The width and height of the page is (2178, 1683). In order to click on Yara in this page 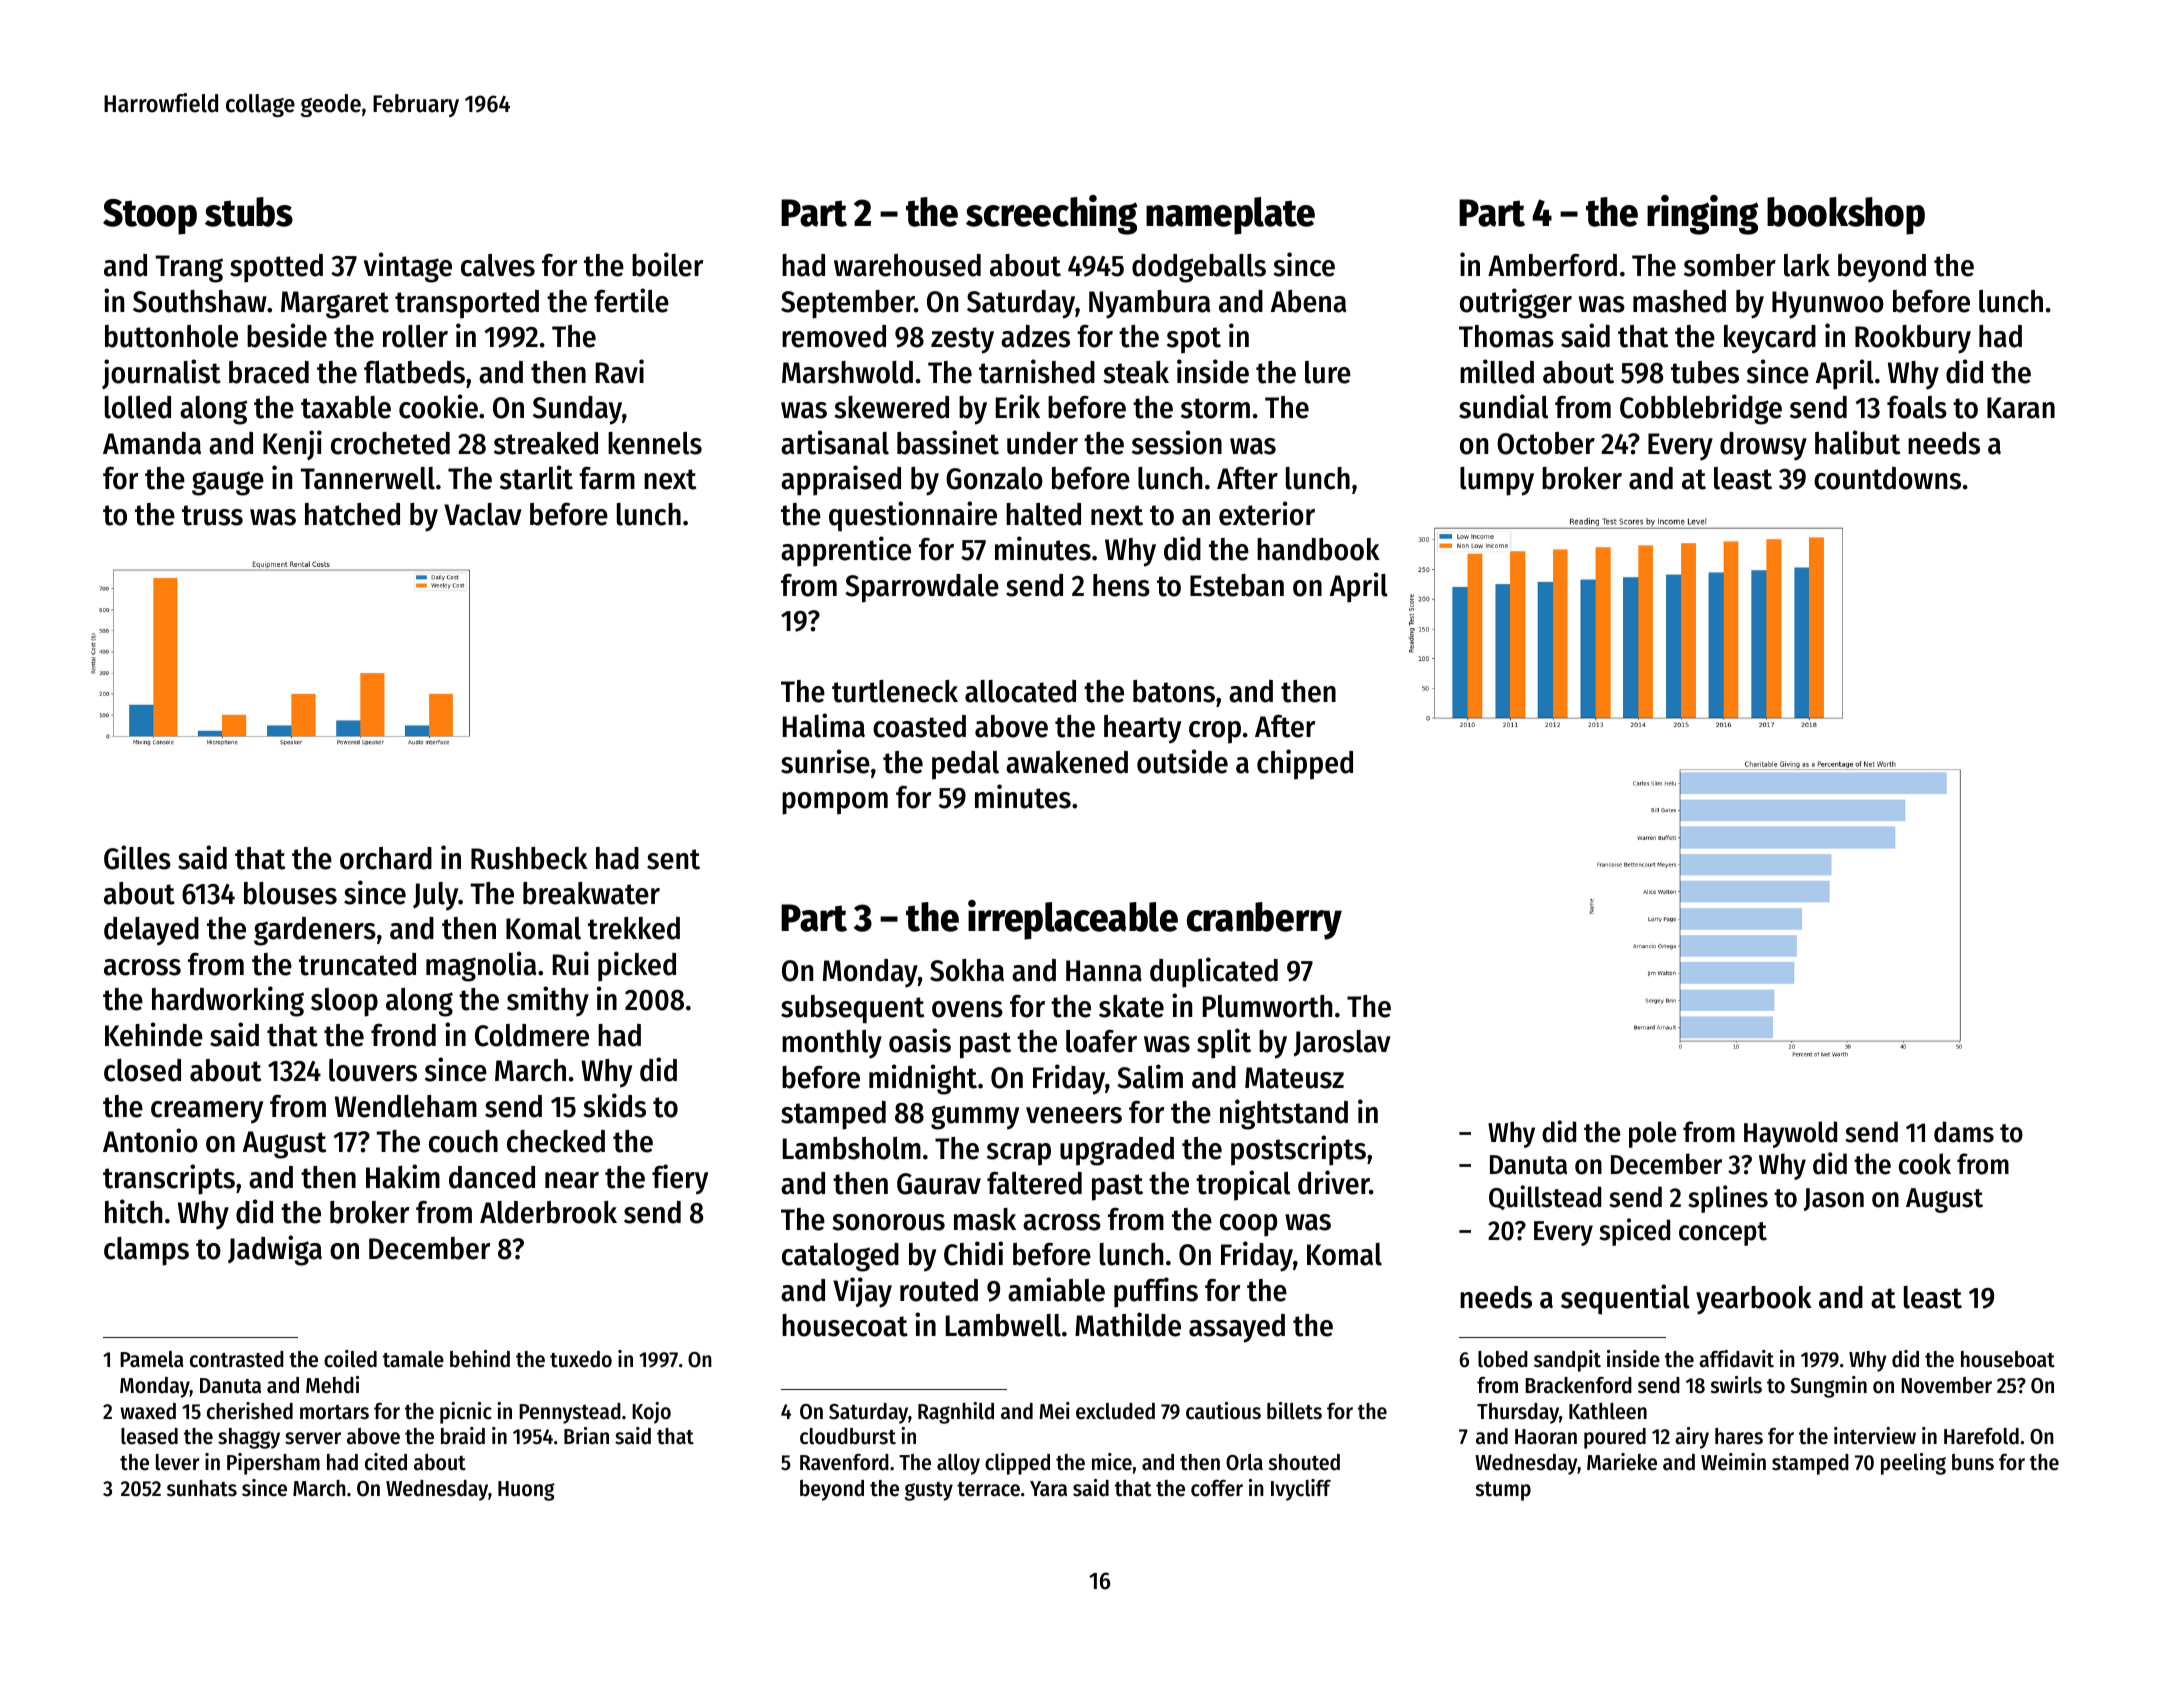, I will do `click(1048, 1489)`.
